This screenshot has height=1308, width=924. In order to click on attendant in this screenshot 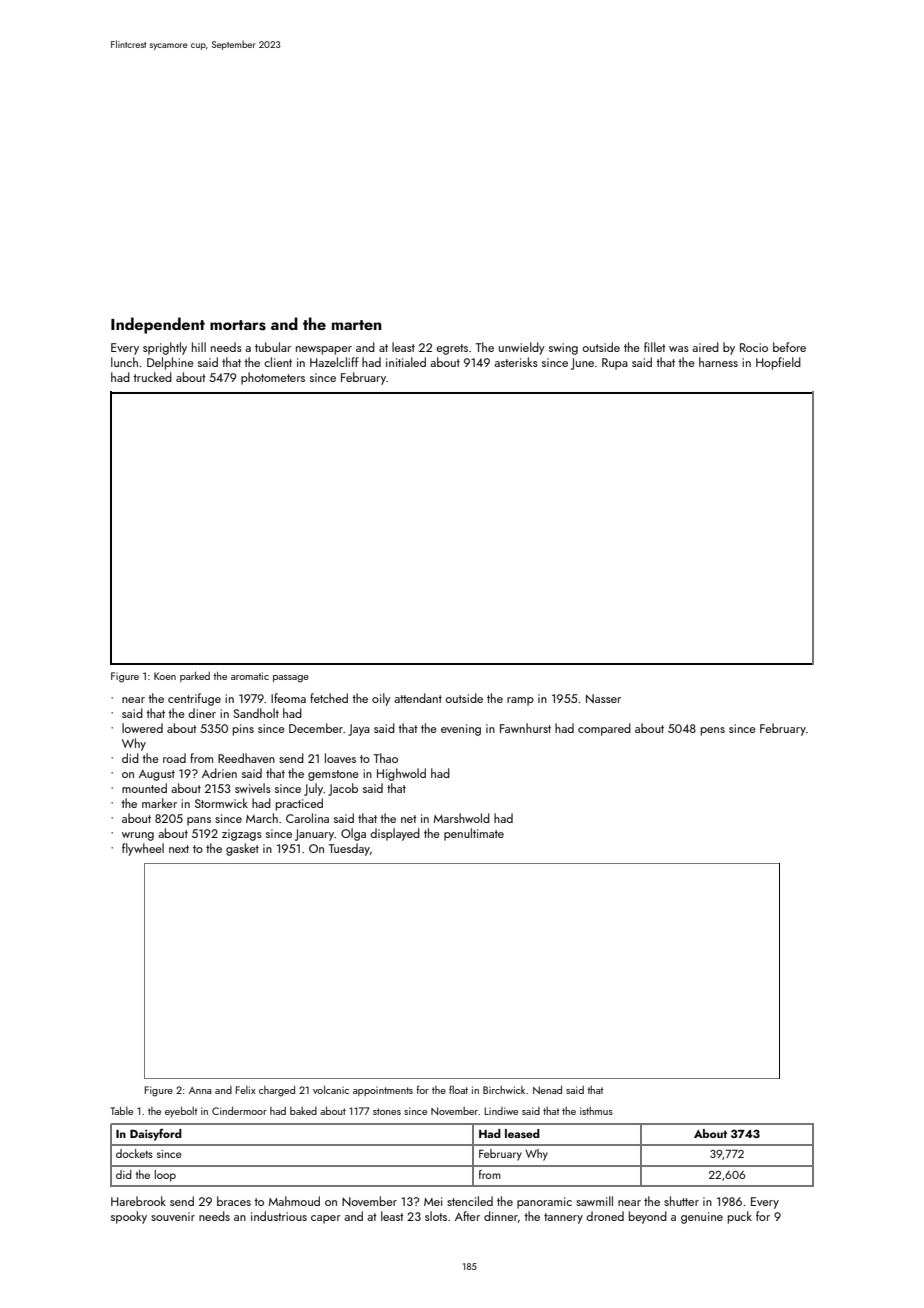, I will do `click(418, 698)`.
